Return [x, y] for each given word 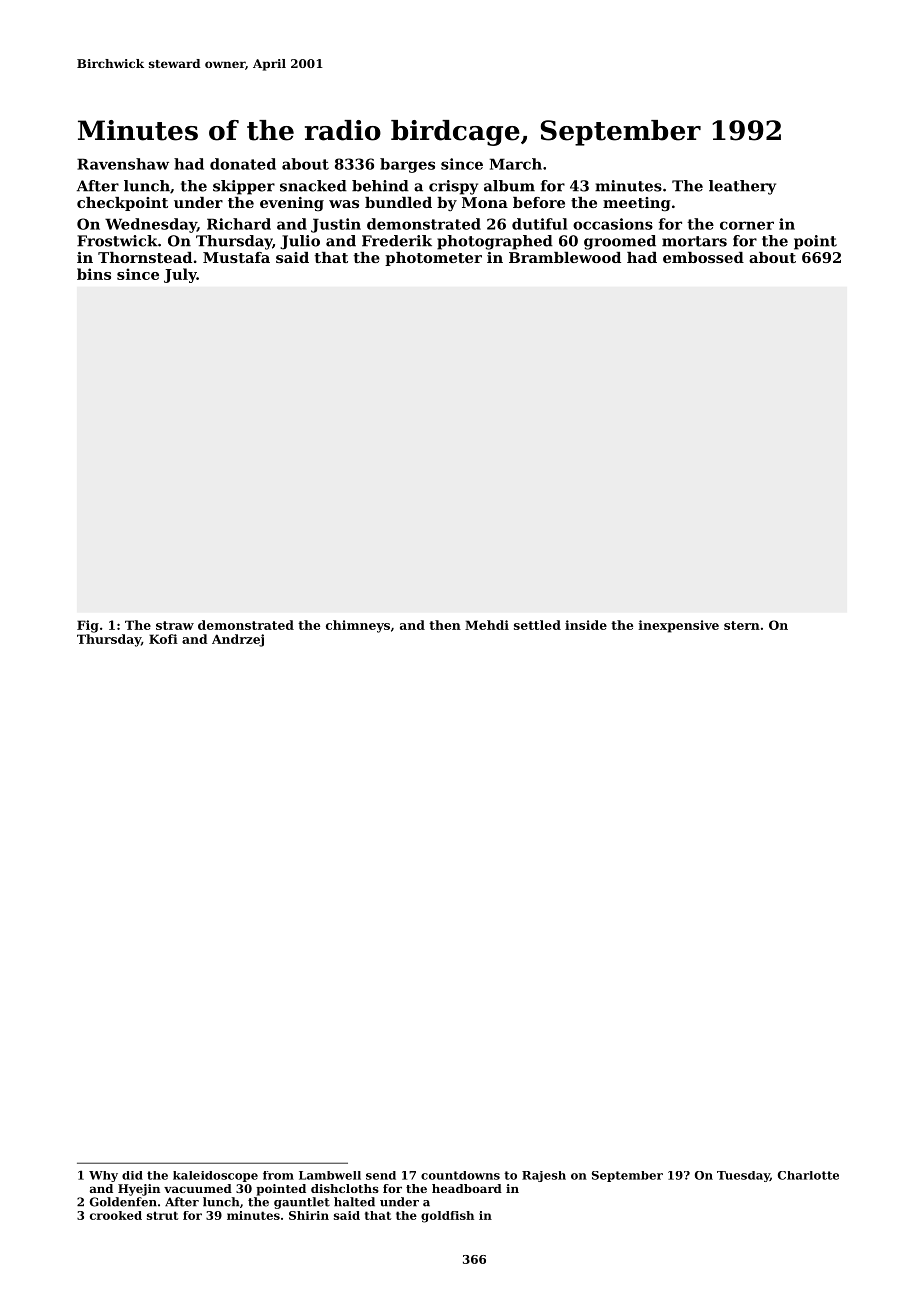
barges [407, 165]
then [445, 625]
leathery [742, 187]
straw [175, 625]
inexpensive [679, 626]
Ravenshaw [123, 164]
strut [162, 1215]
